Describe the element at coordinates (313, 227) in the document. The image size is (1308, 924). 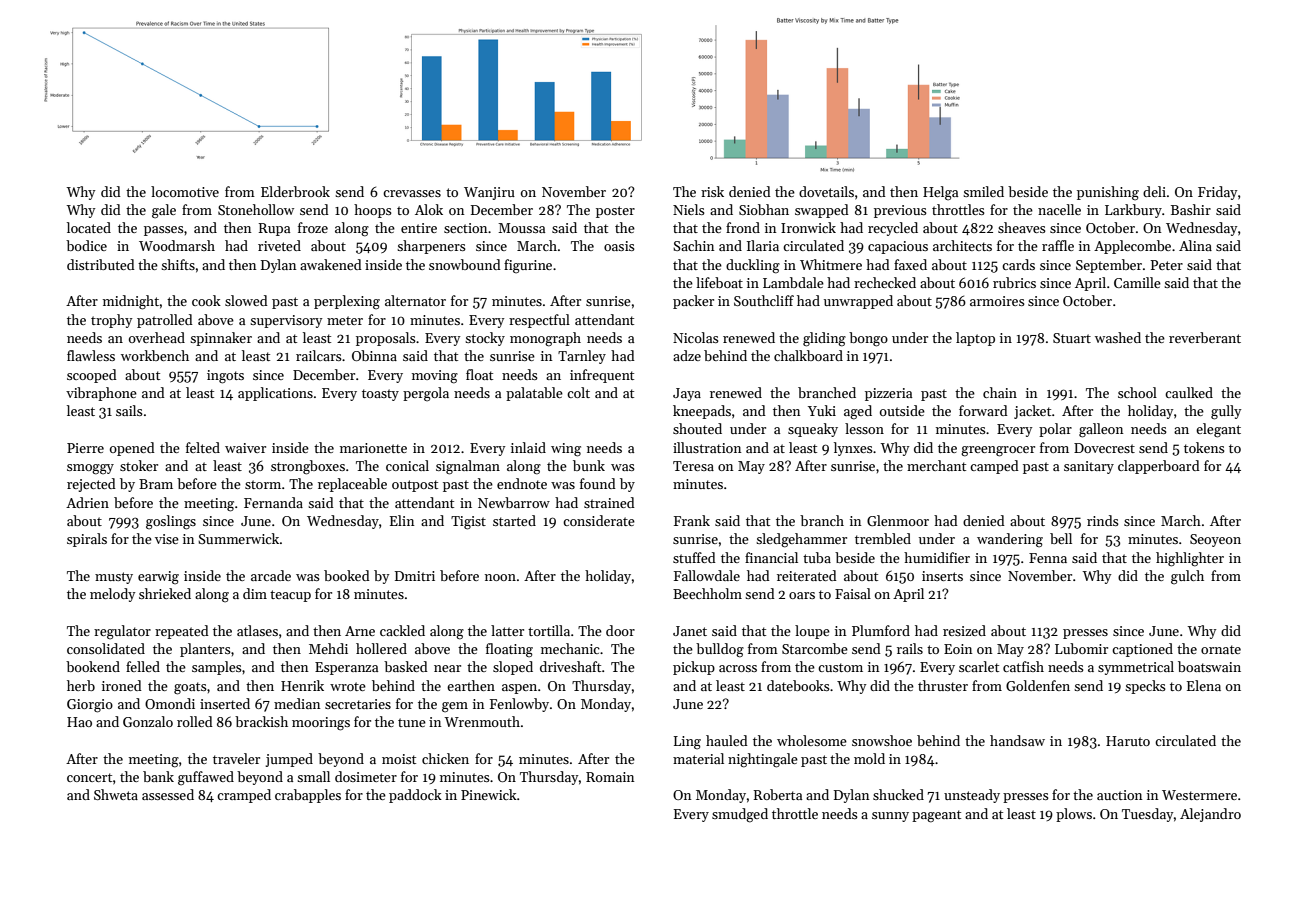
I see `froze` at that location.
